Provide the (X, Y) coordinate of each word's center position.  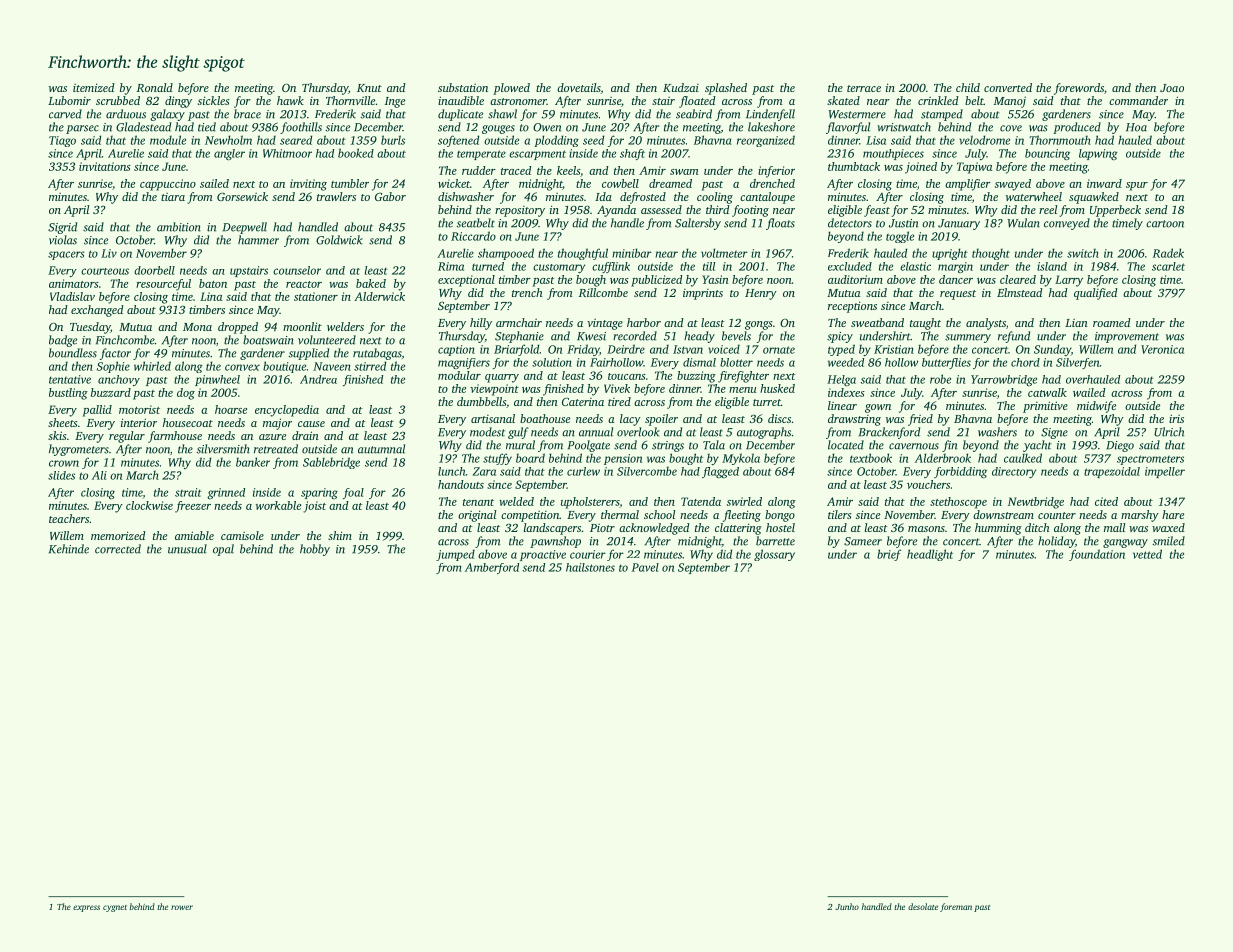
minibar (632, 253)
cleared (1018, 279)
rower (182, 907)
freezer (193, 507)
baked (371, 283)
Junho (847, 906)
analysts (986, 324)
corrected (118, 549)
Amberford (492, 568)
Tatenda (701, 501)
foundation (1097, 555)
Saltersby (698, 224)
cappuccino (168, 185)
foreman (956, 907)
